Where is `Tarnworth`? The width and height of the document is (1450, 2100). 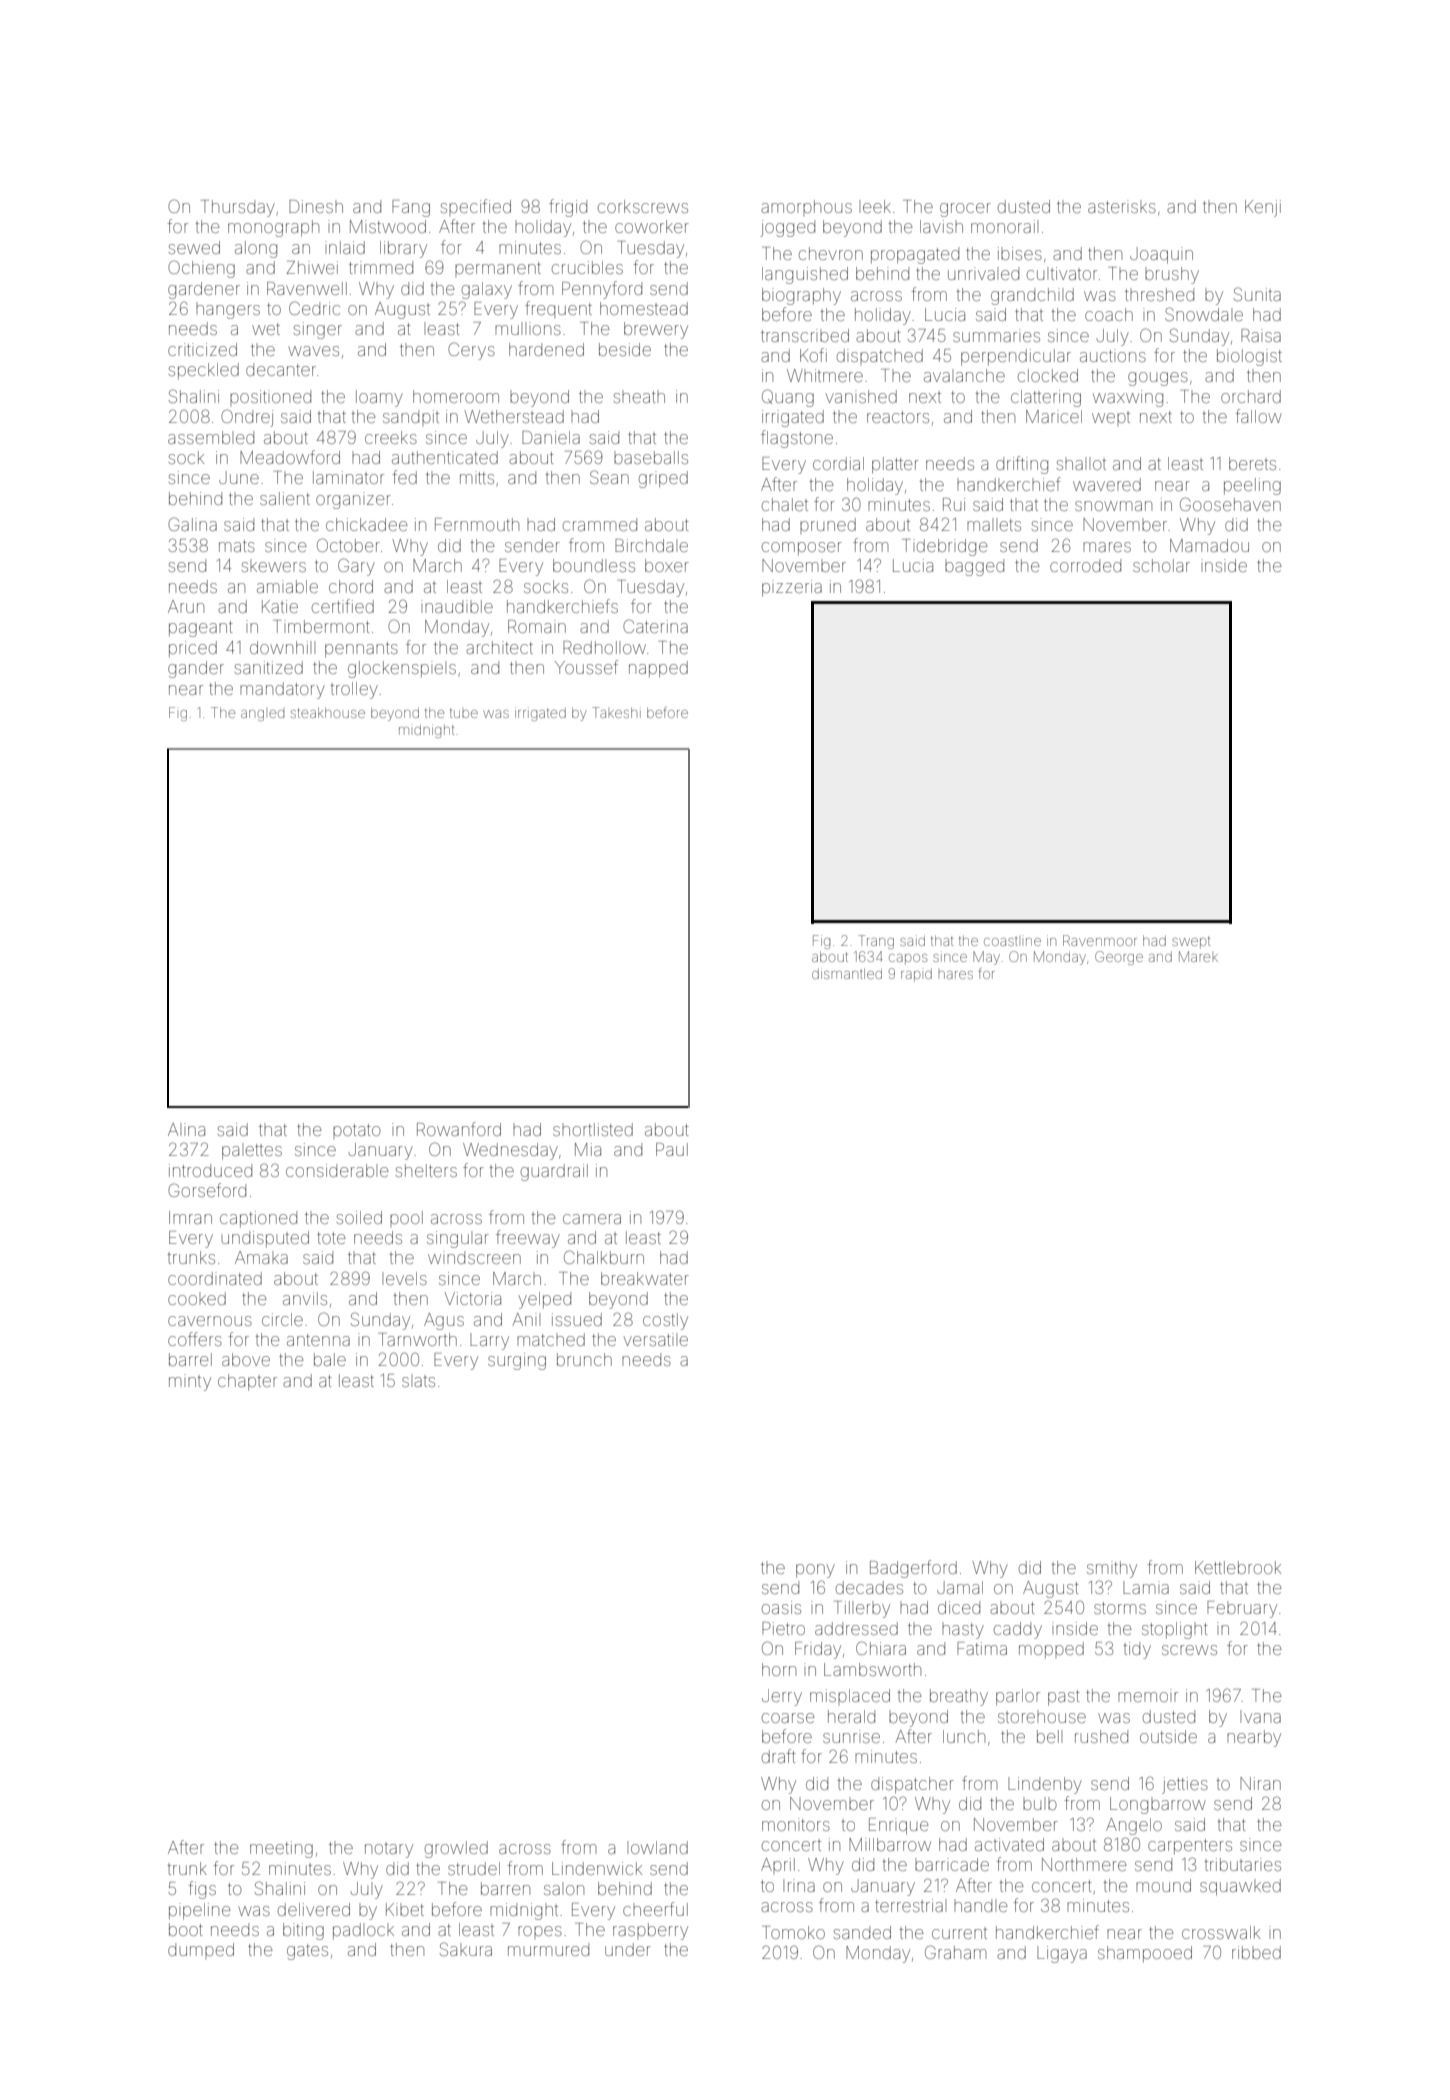 Tarnworth is located at coordinates (418, 1339).
